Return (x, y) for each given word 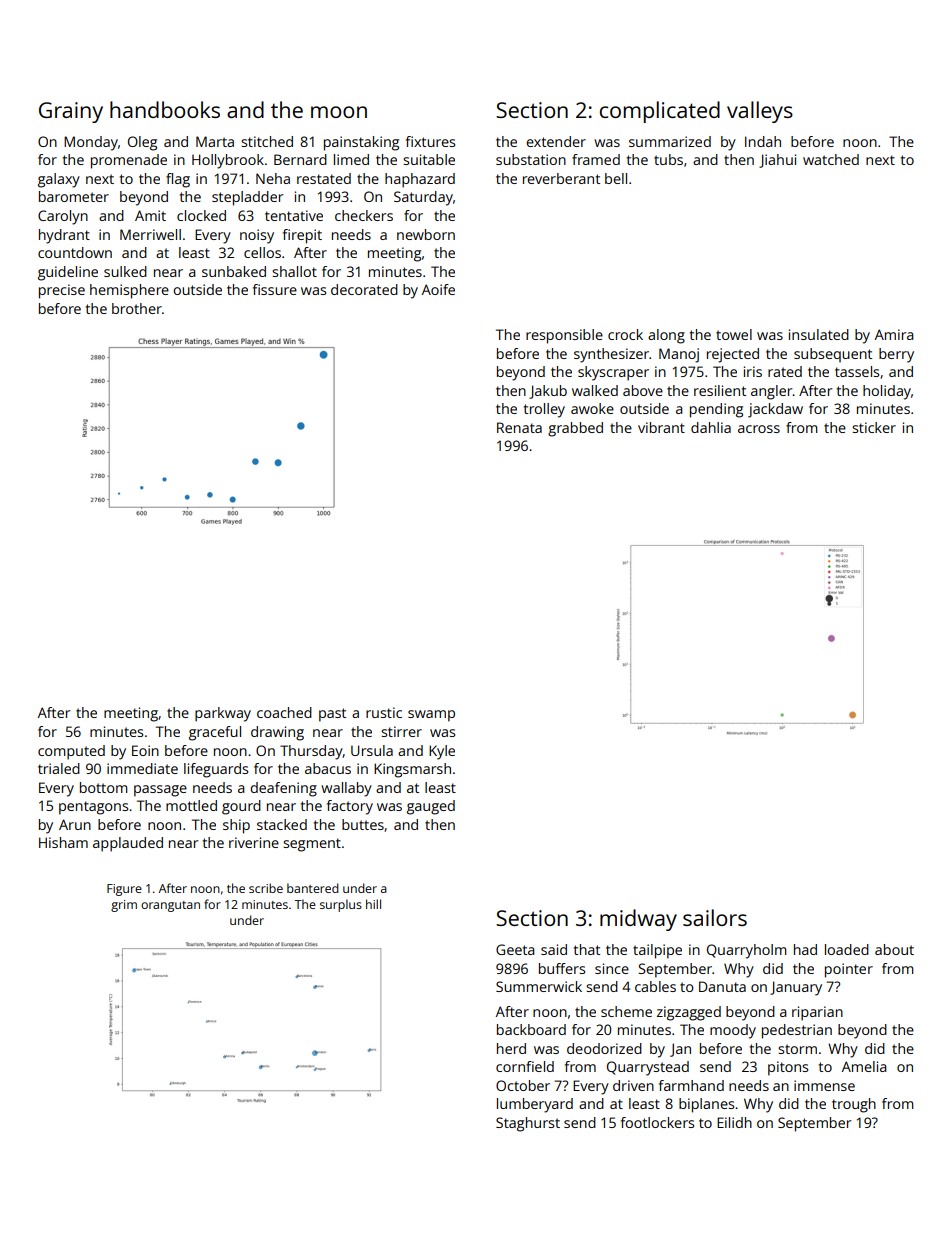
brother (137, 308)
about (894, 949)
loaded (847, 949)
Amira (894, 334)
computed (71, 752)
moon (339, 112)
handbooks (165, 109)
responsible (564, 336)
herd (511, 1048)
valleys (760, 112)
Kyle (442, 752)
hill (373, 904)
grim (124, 906)
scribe (266, 888)
